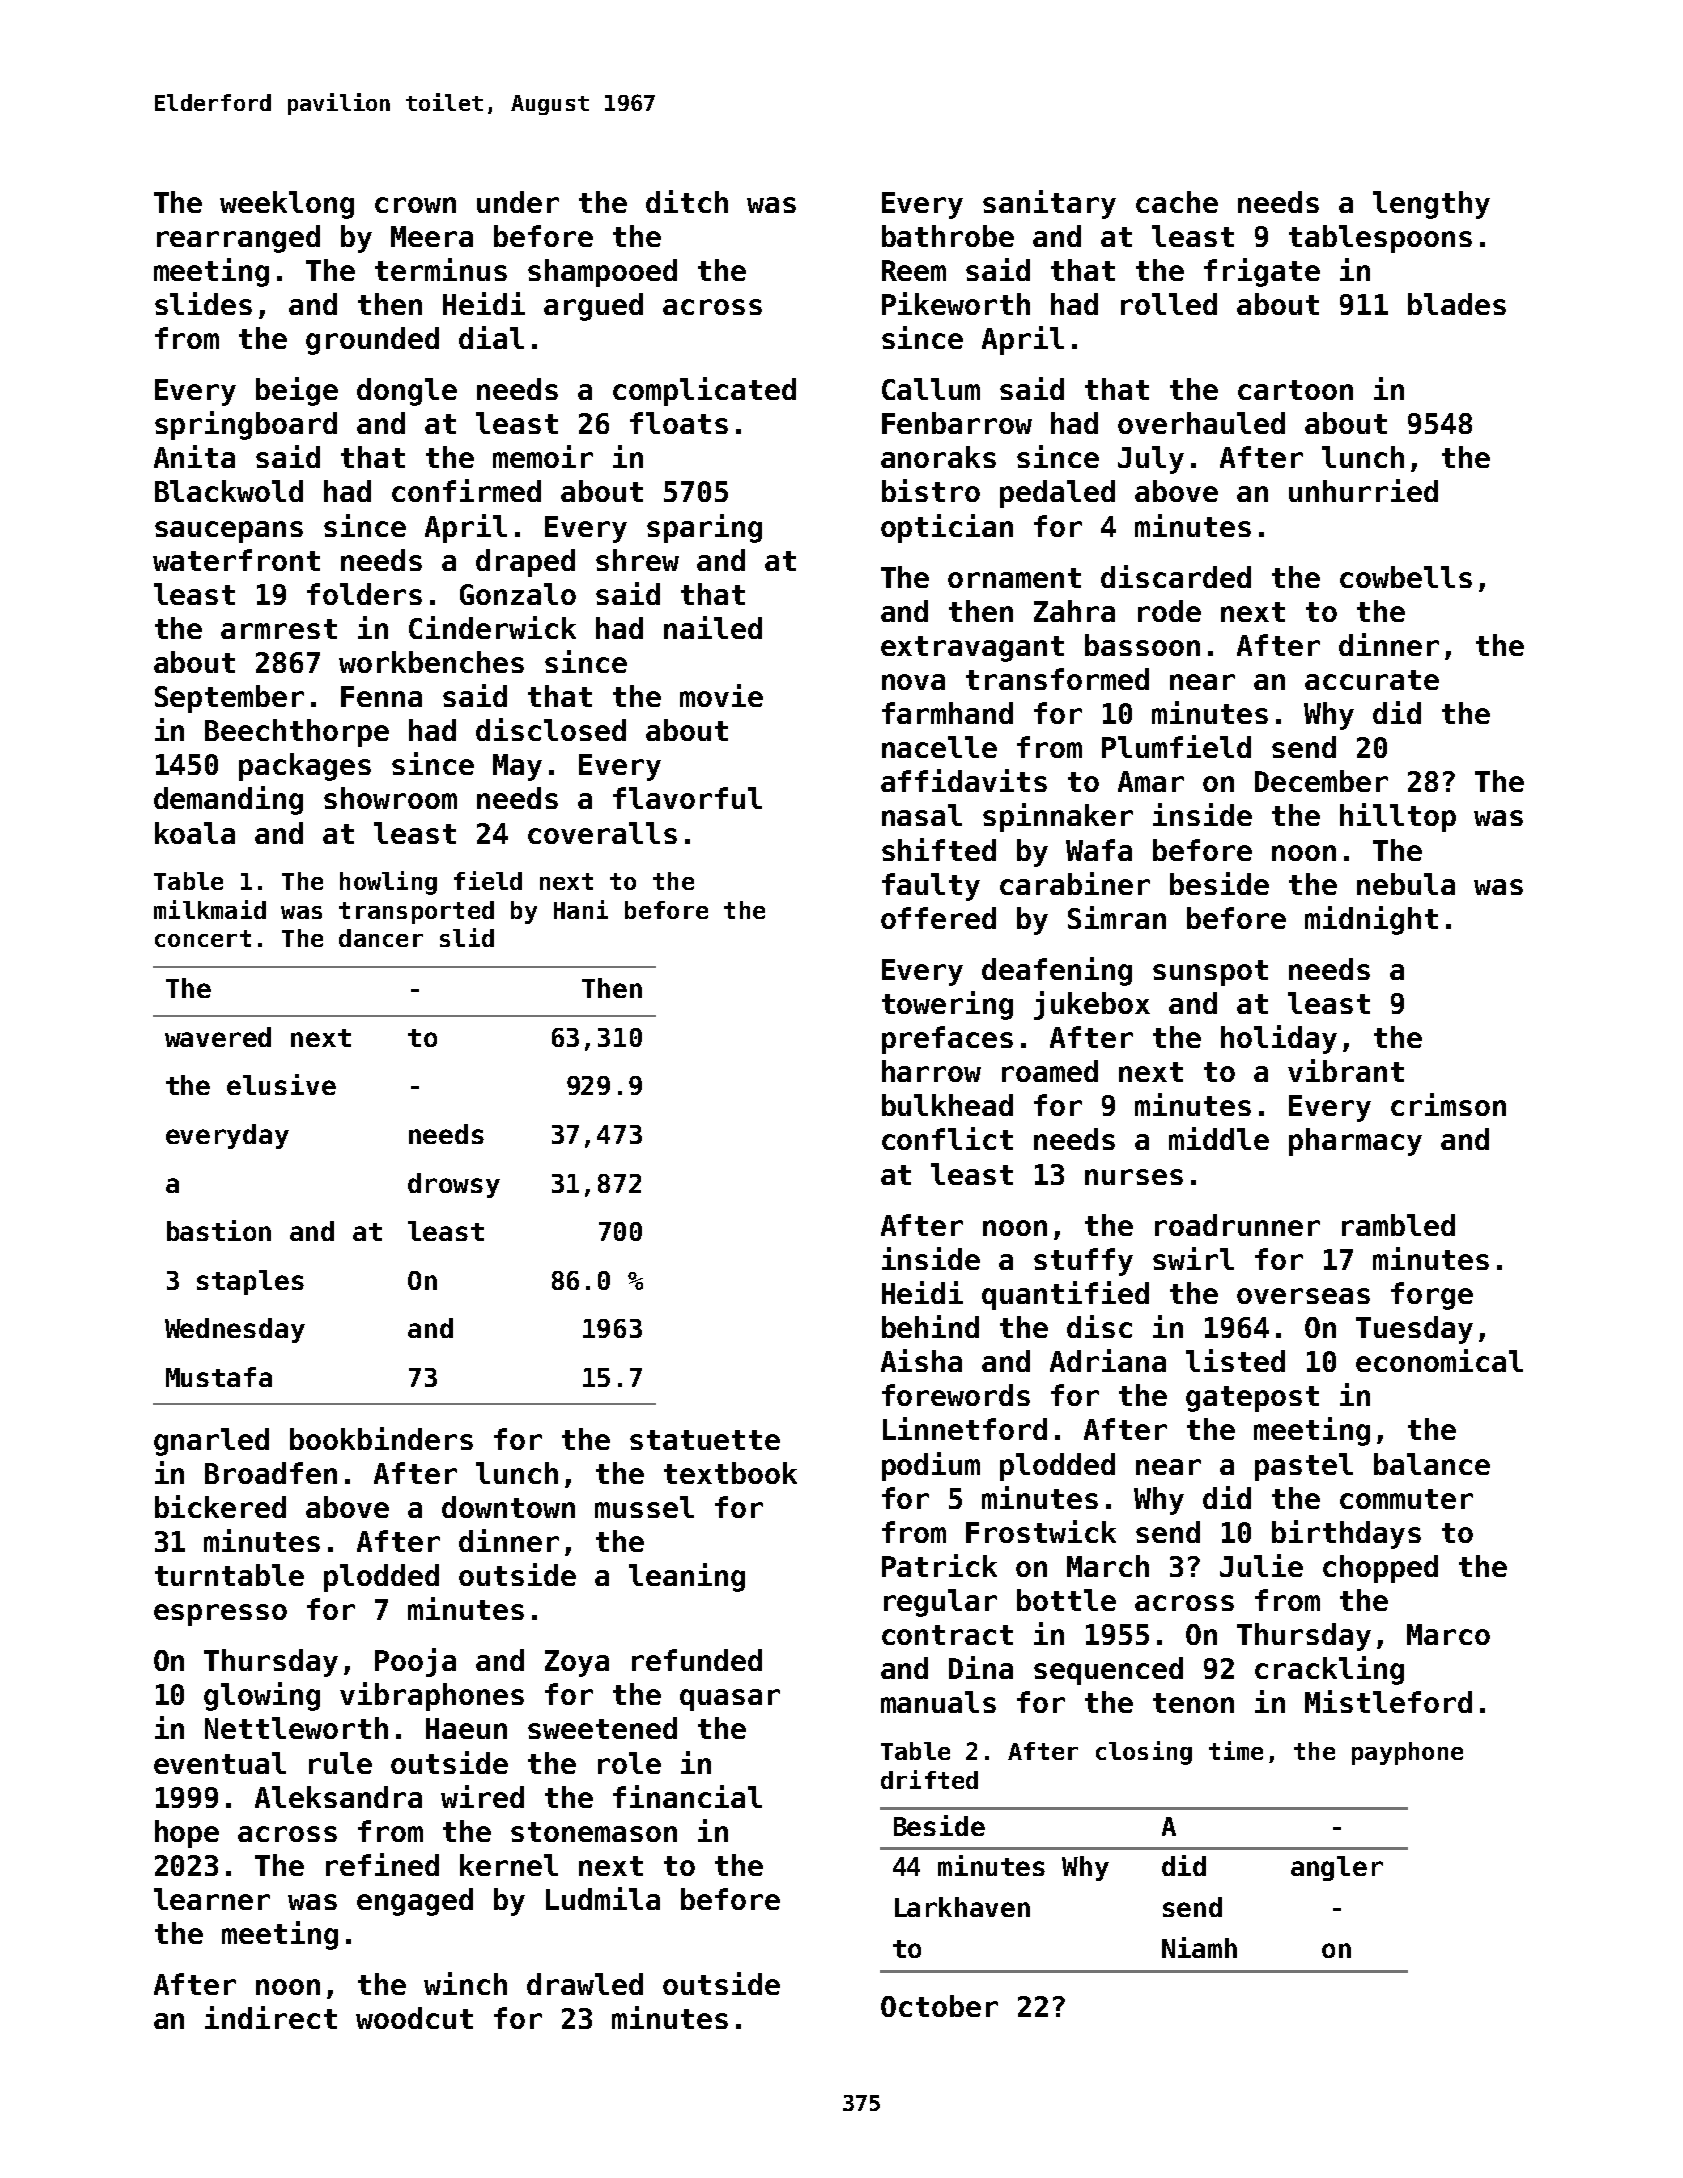 Image resolution: width=1683 pixels, height=2178 pixels. What do you see at coordinates (236, 560) in the screenshot?
I see `waterfront` at bounding box center [236, 560].
